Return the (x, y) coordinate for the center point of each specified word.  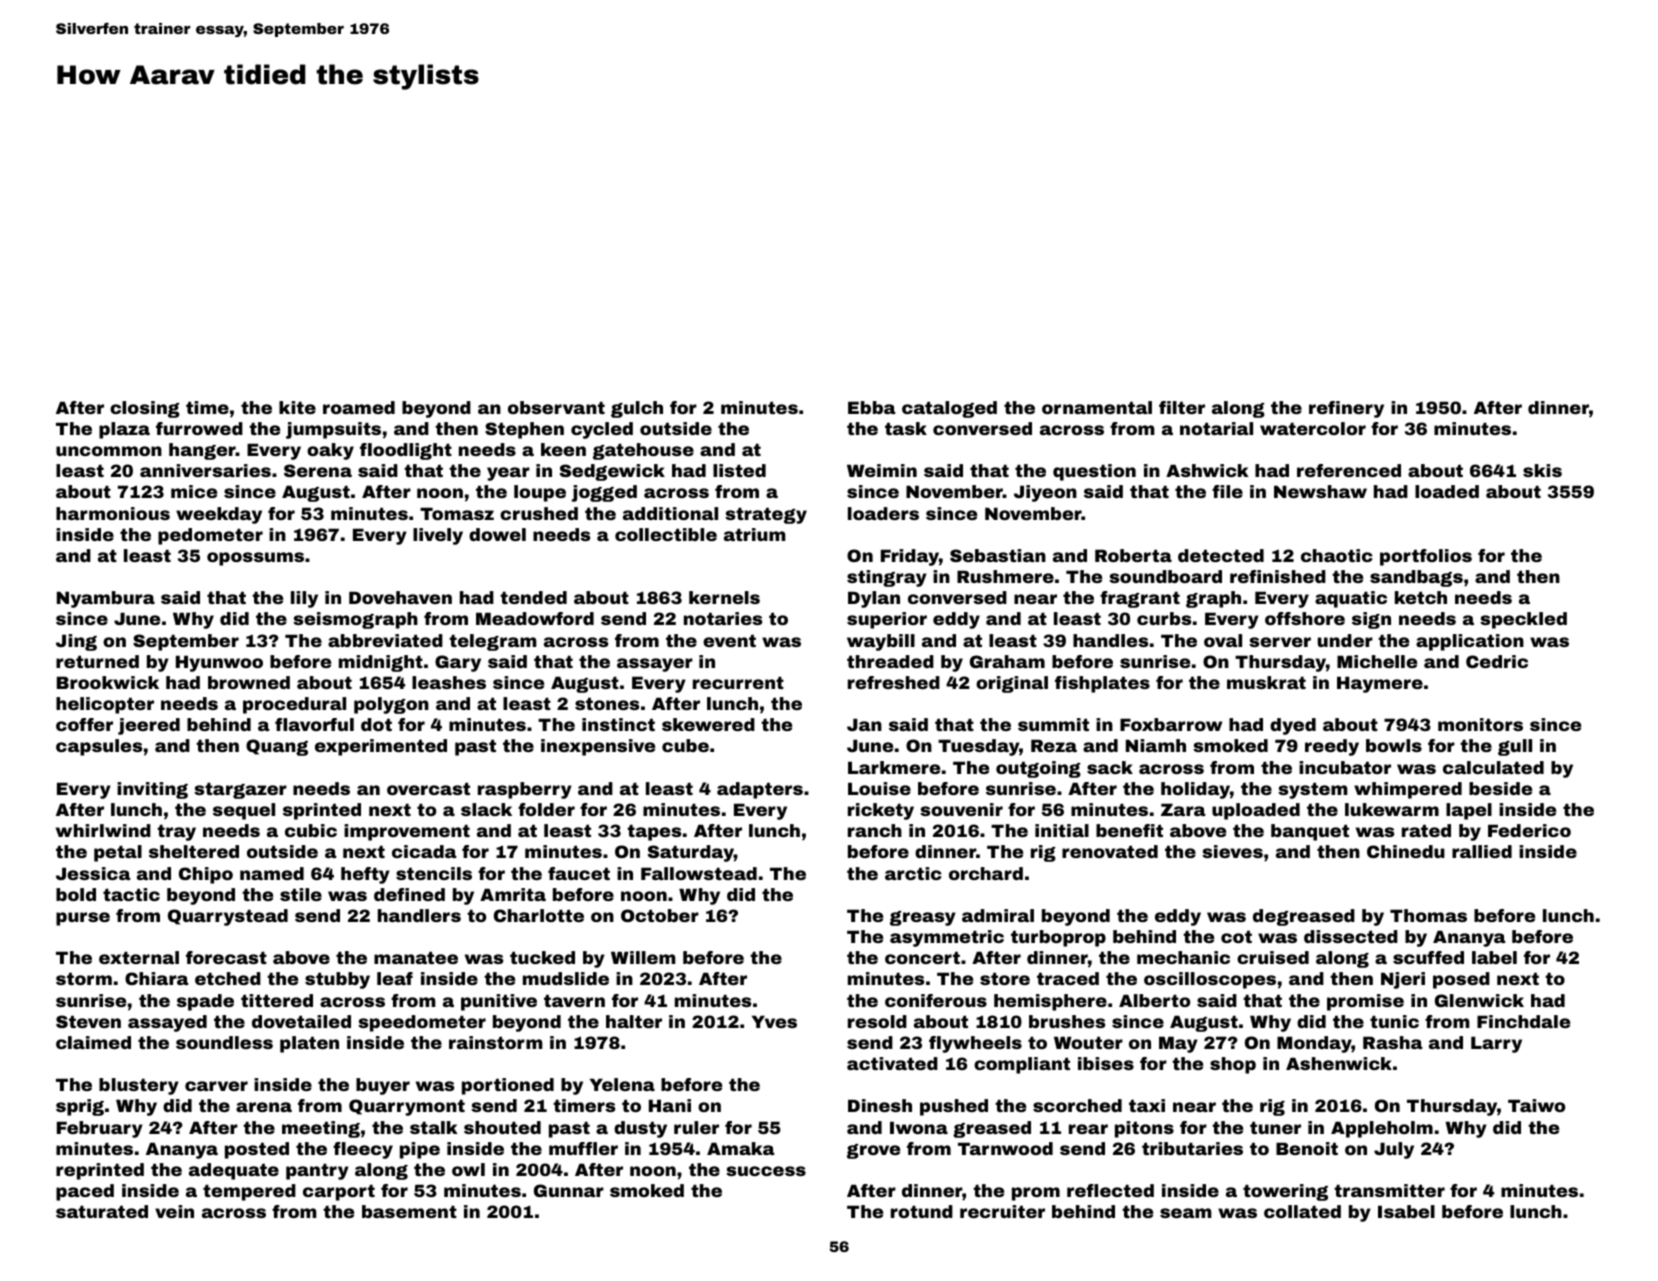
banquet (1310, 832)
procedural (294, 705)
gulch (637, 409)
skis (1542, 470)
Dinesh (880, 1105)
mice (194, 491)
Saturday (691, 853)
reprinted (100, 1171)
